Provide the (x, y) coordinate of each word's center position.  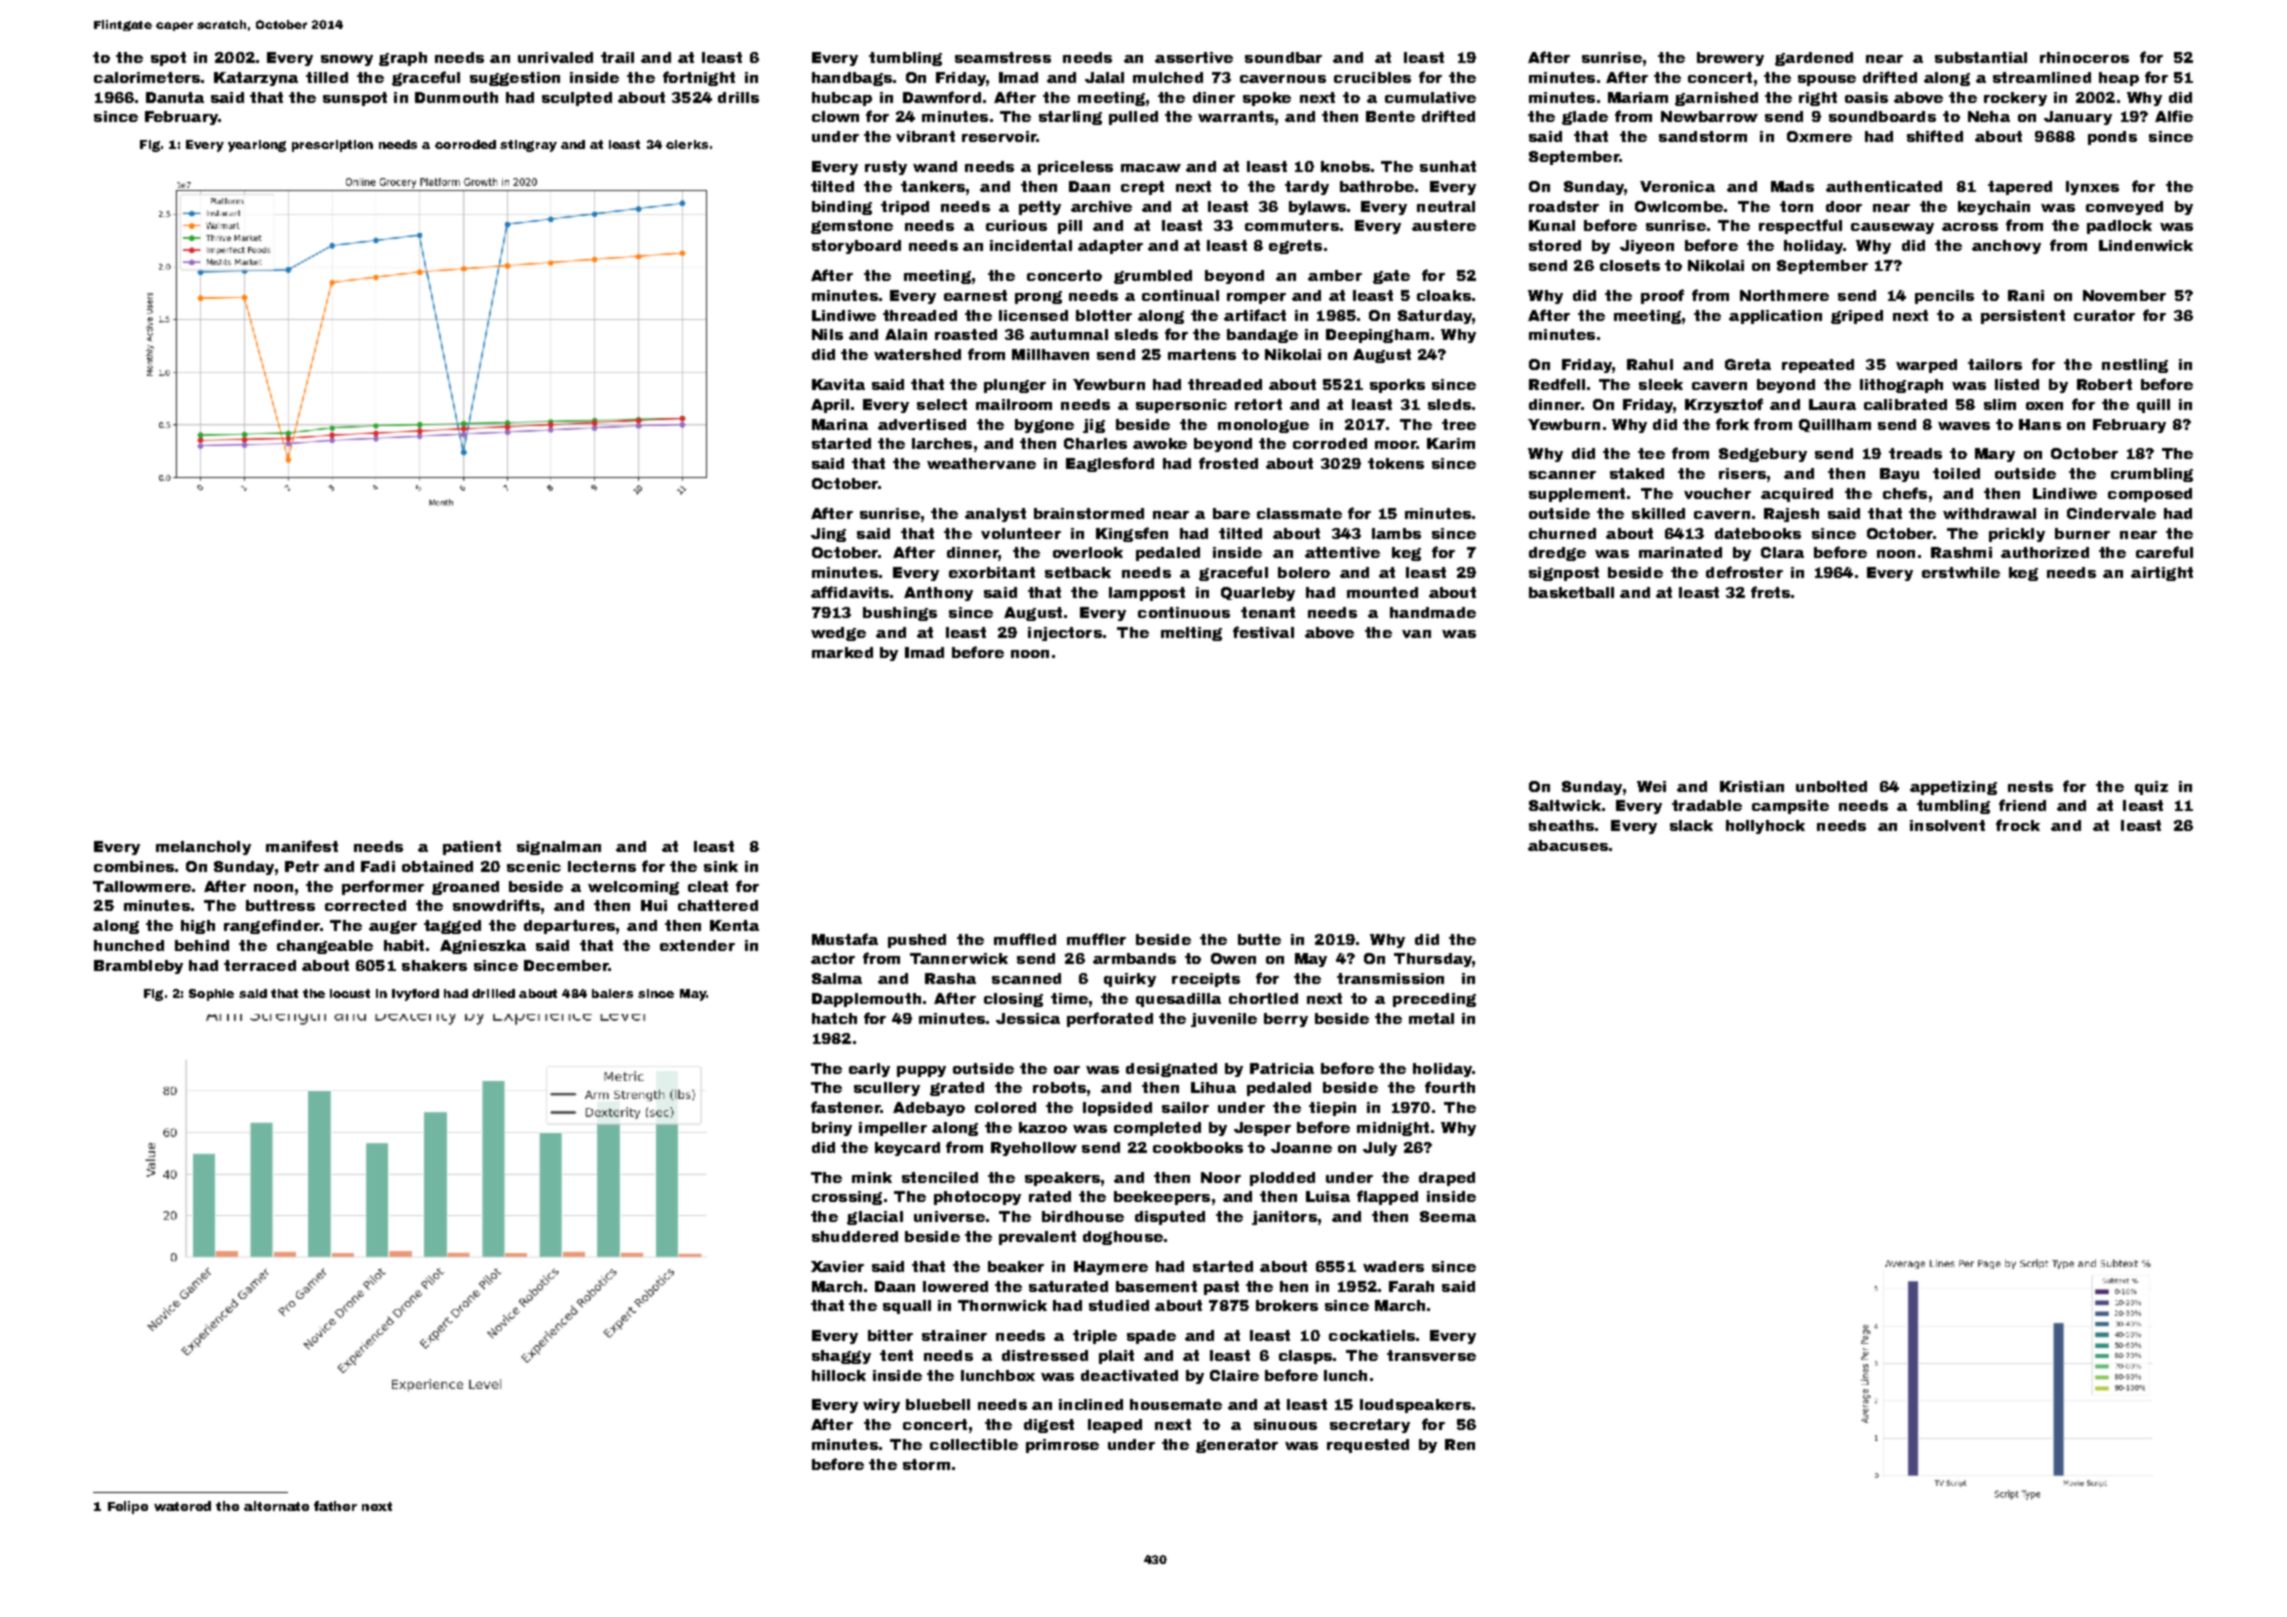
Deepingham (1377, 336)
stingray (528, 146)
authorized (2045, 552)
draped (1447, 1179)
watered (182, 1506)
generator (1237, 1446)
